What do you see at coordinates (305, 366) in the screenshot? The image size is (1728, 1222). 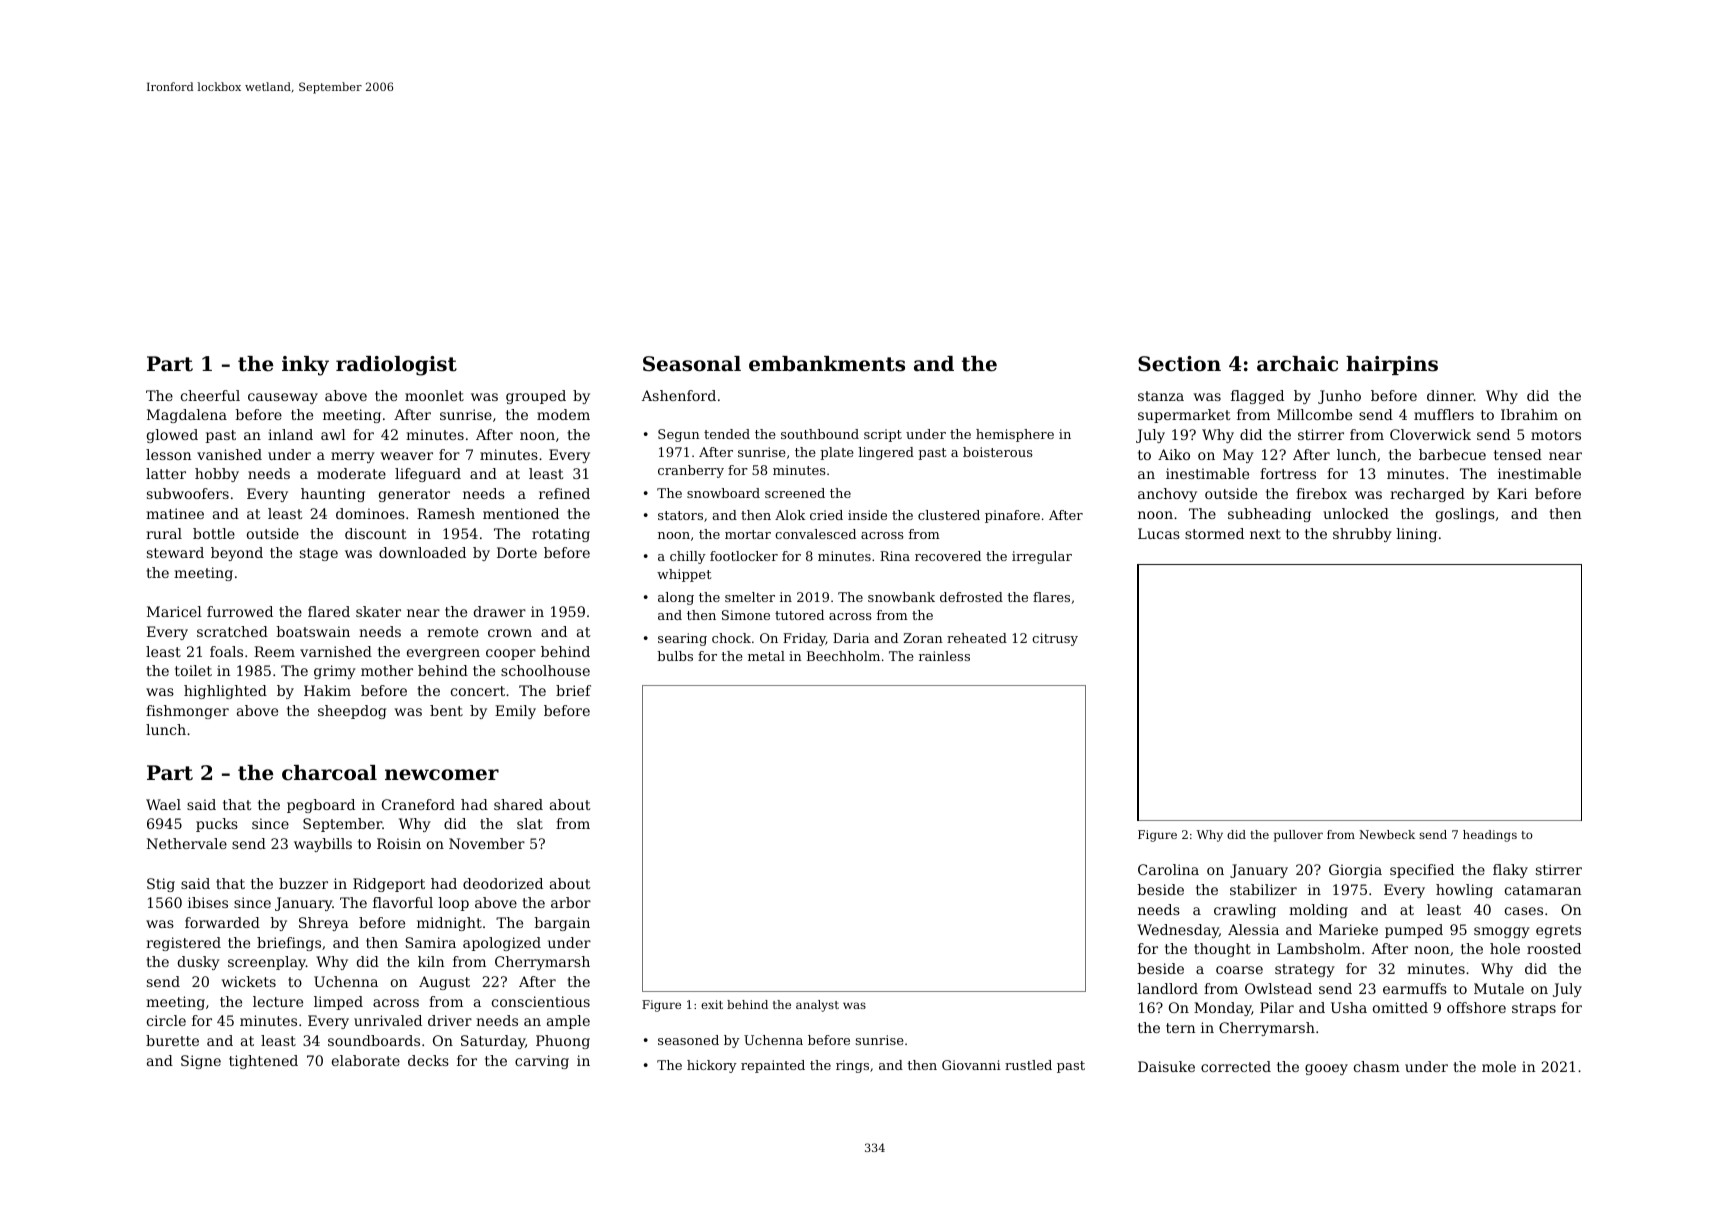 I see `inky` at bounding box center [305, 366].
